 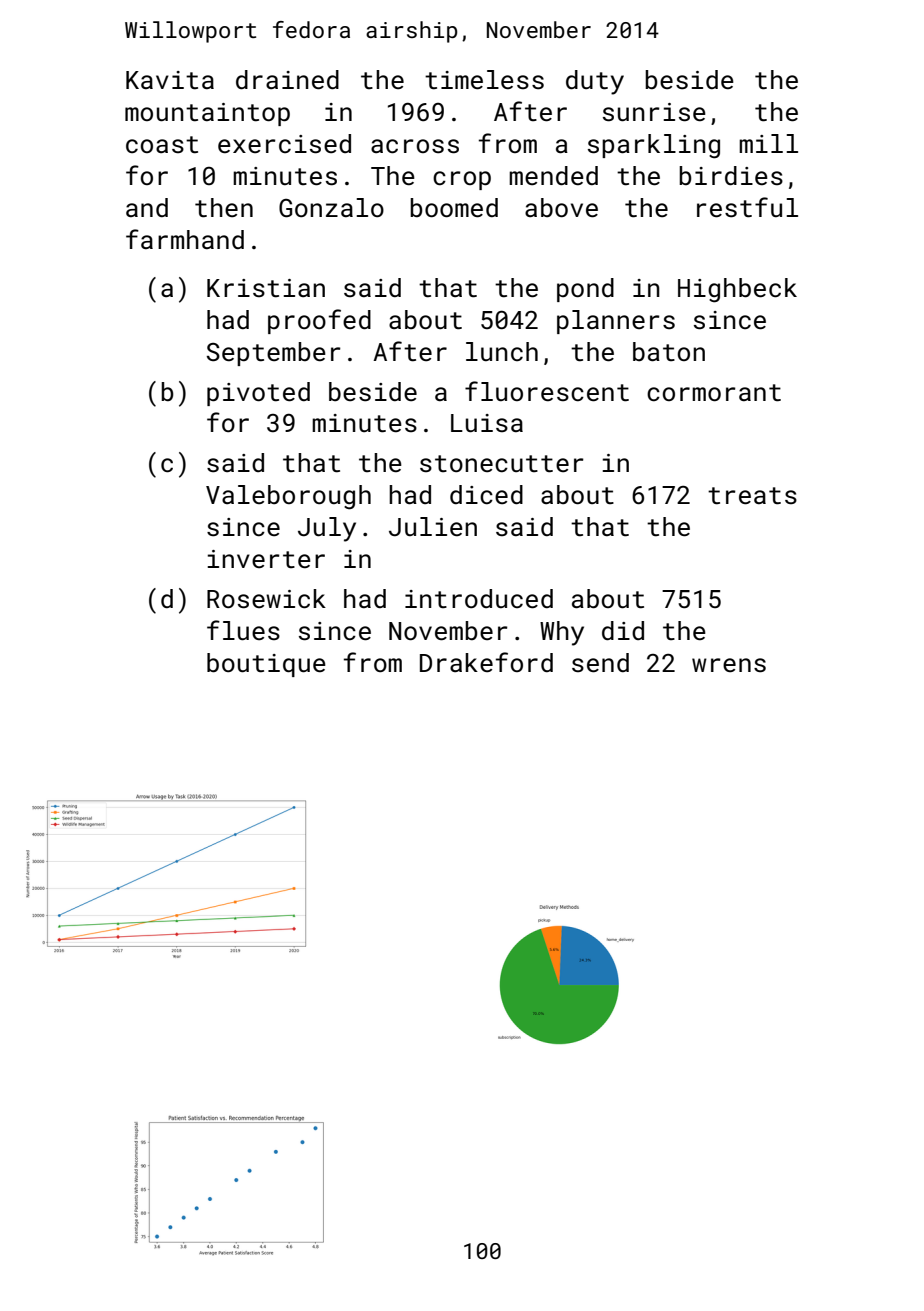 What do you see at coordinates (331, 208) in the page?
I see `Gonzalo` at bounding box center [331, 208].
